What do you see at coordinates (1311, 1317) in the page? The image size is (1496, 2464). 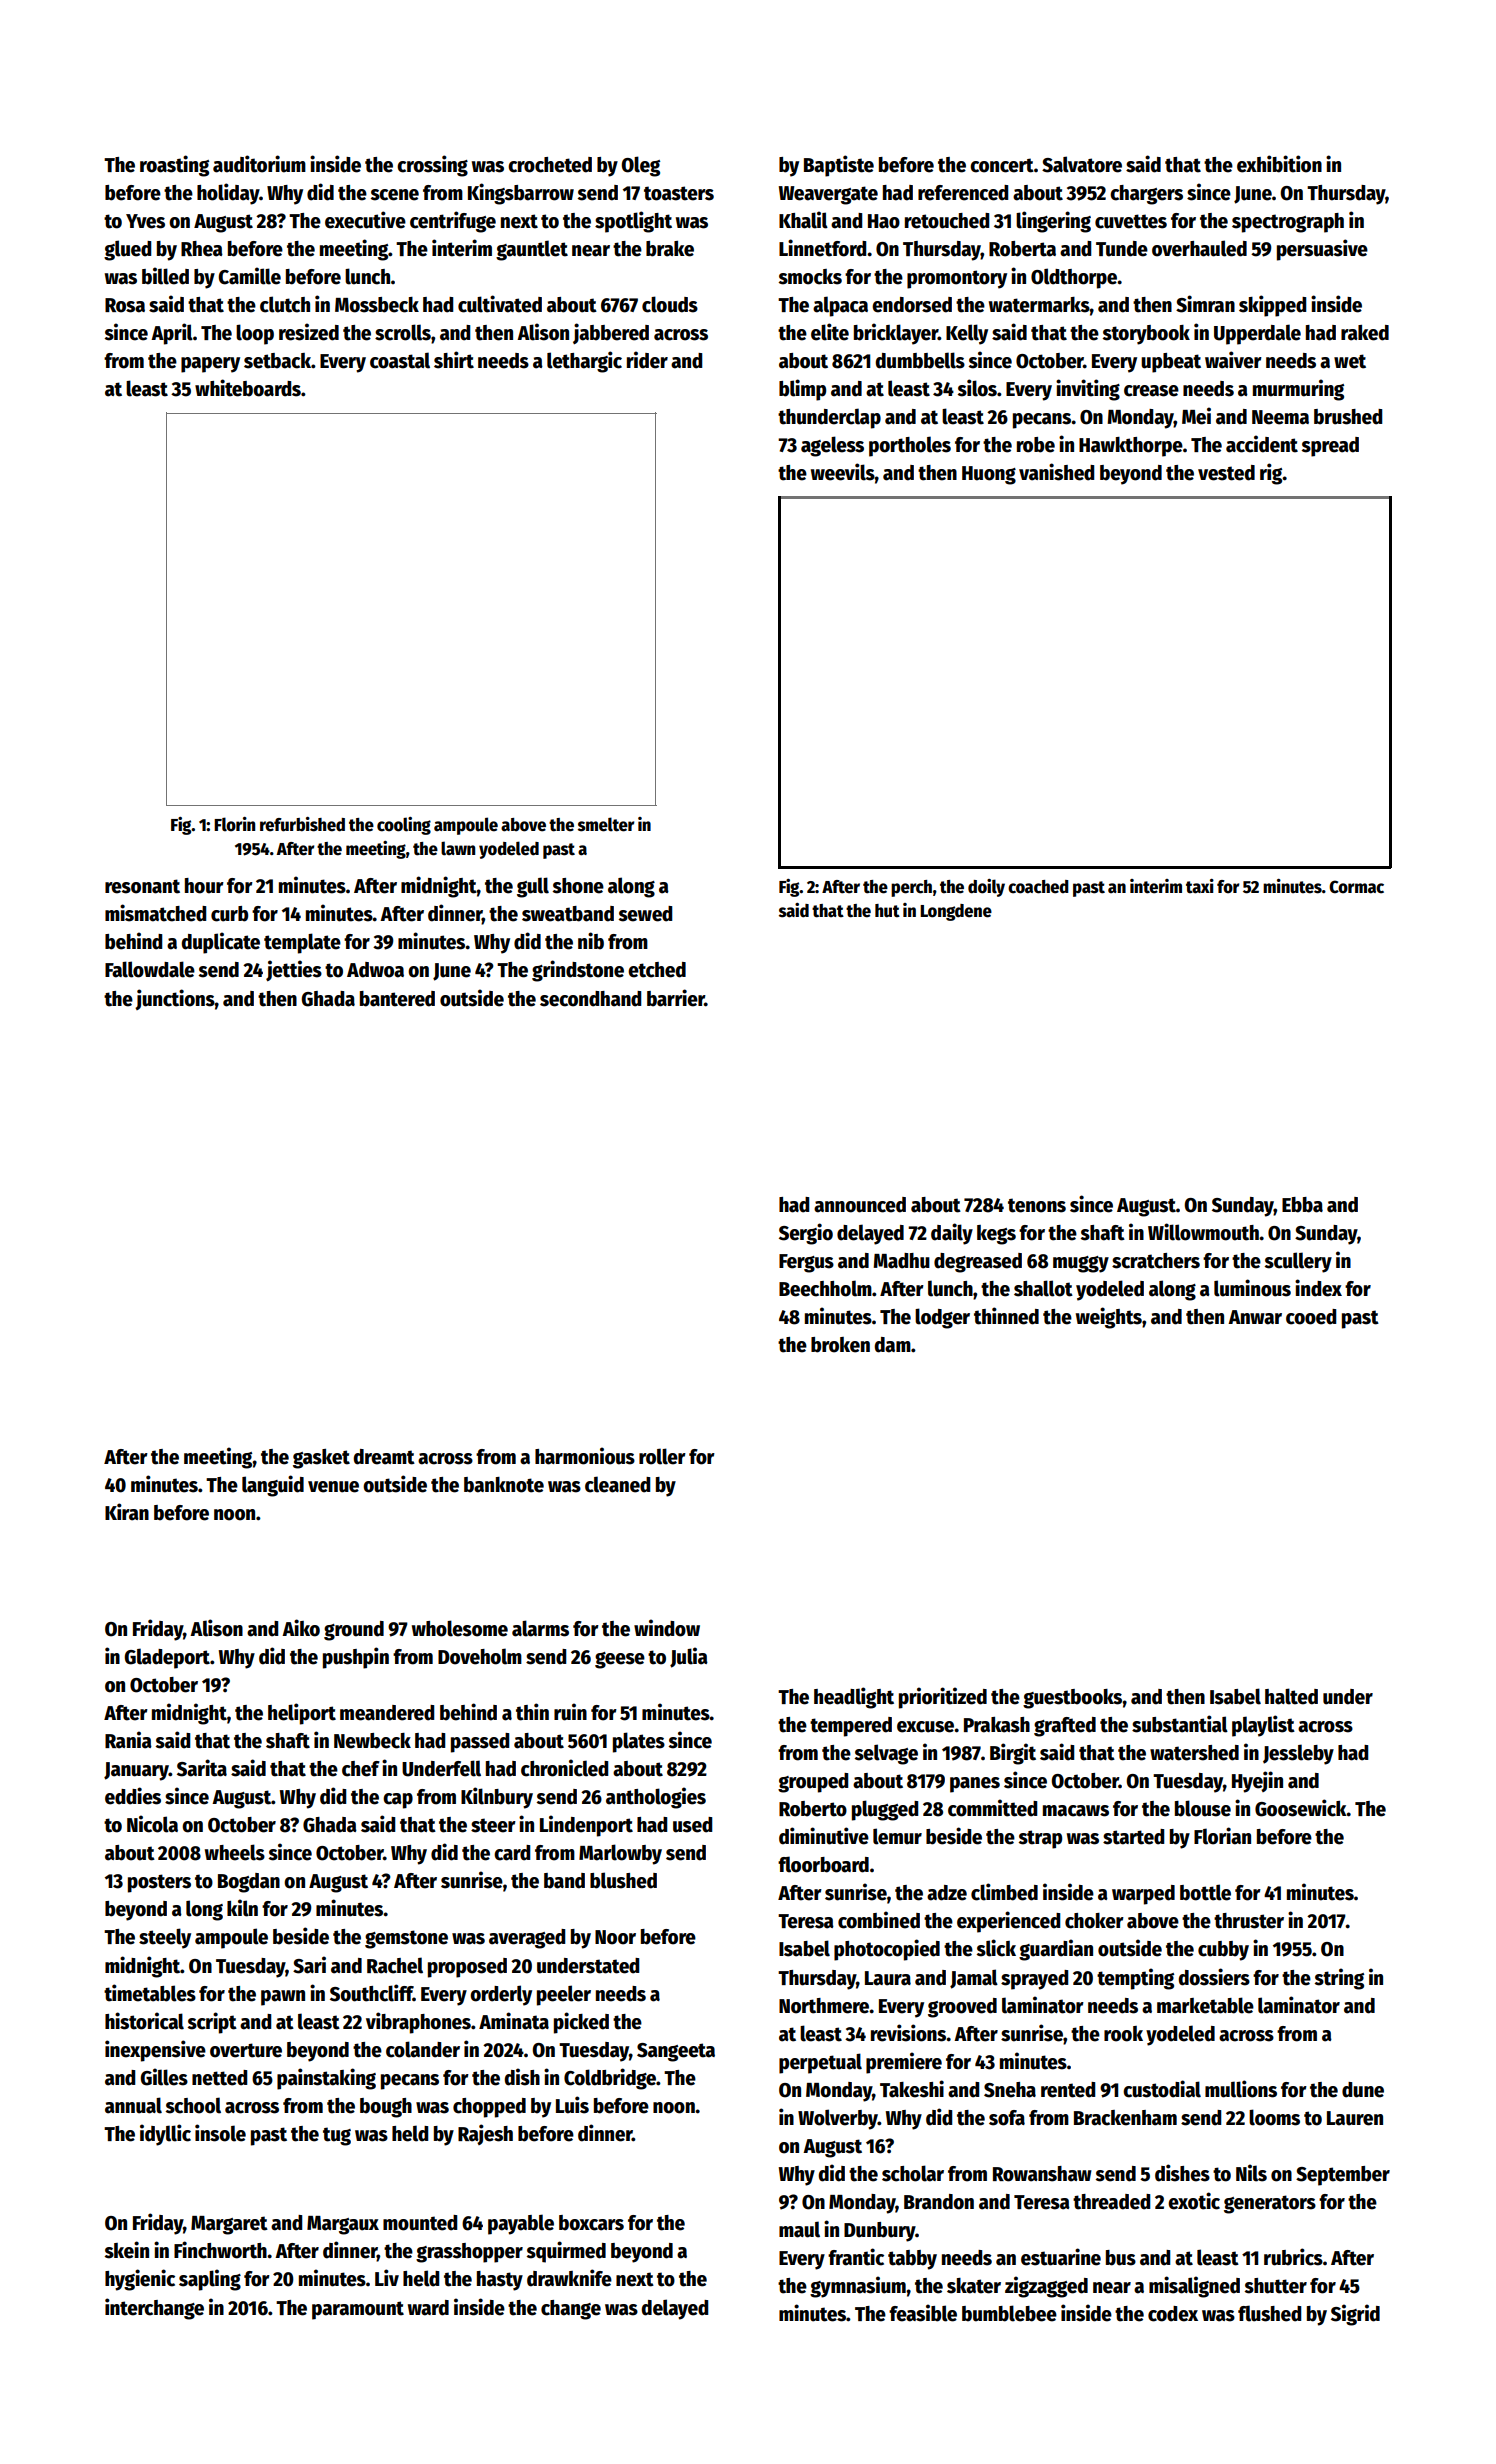 I see `cooed` at bounding box center [1311, 1317].
